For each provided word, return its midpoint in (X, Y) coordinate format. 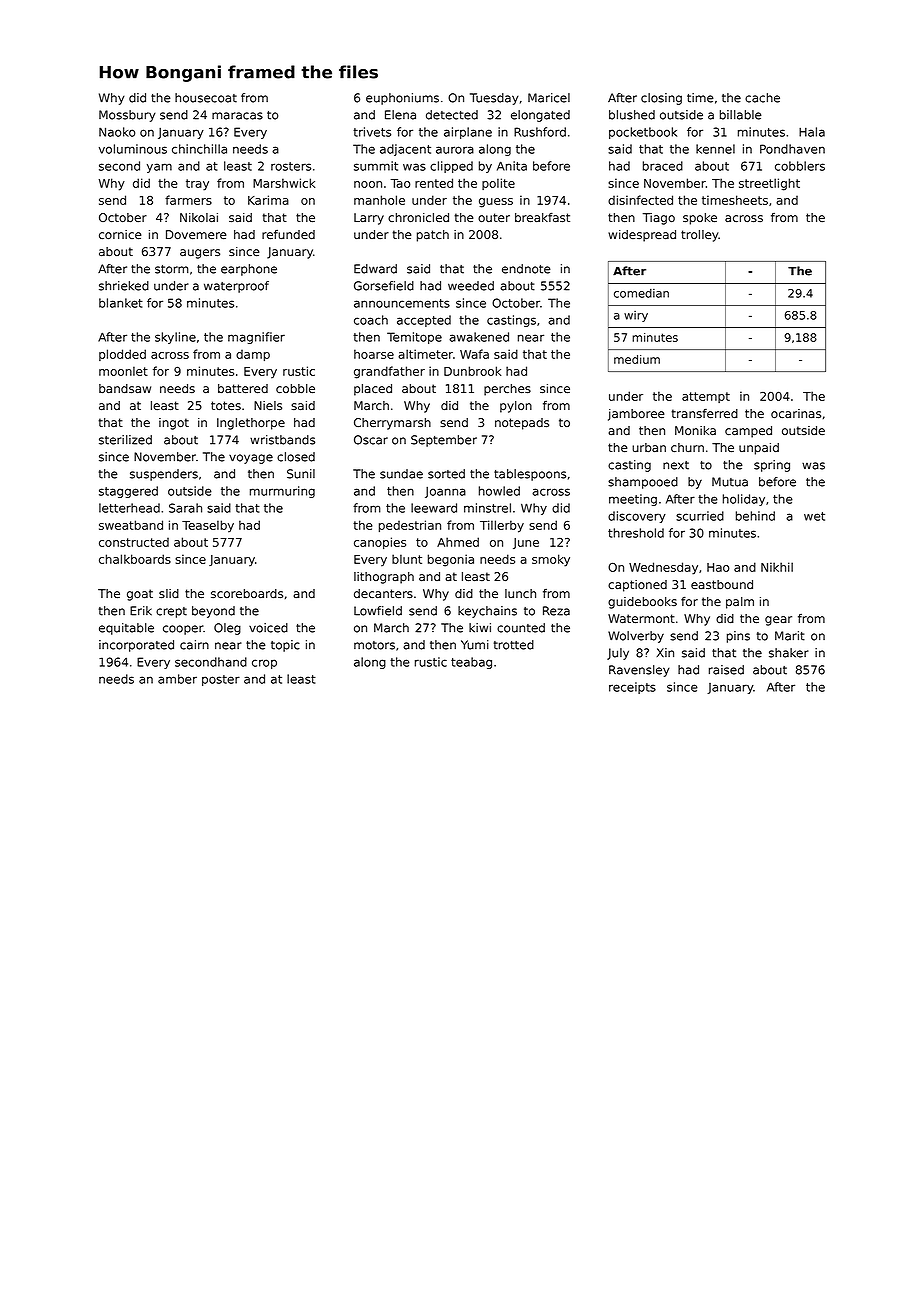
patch (433, 236)
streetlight (769, 184)
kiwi (480, 628)
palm (740, 603)
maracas (237, 116)
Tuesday (494, 99)
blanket (121, 303)
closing (661, 99)
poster (221, 680)
